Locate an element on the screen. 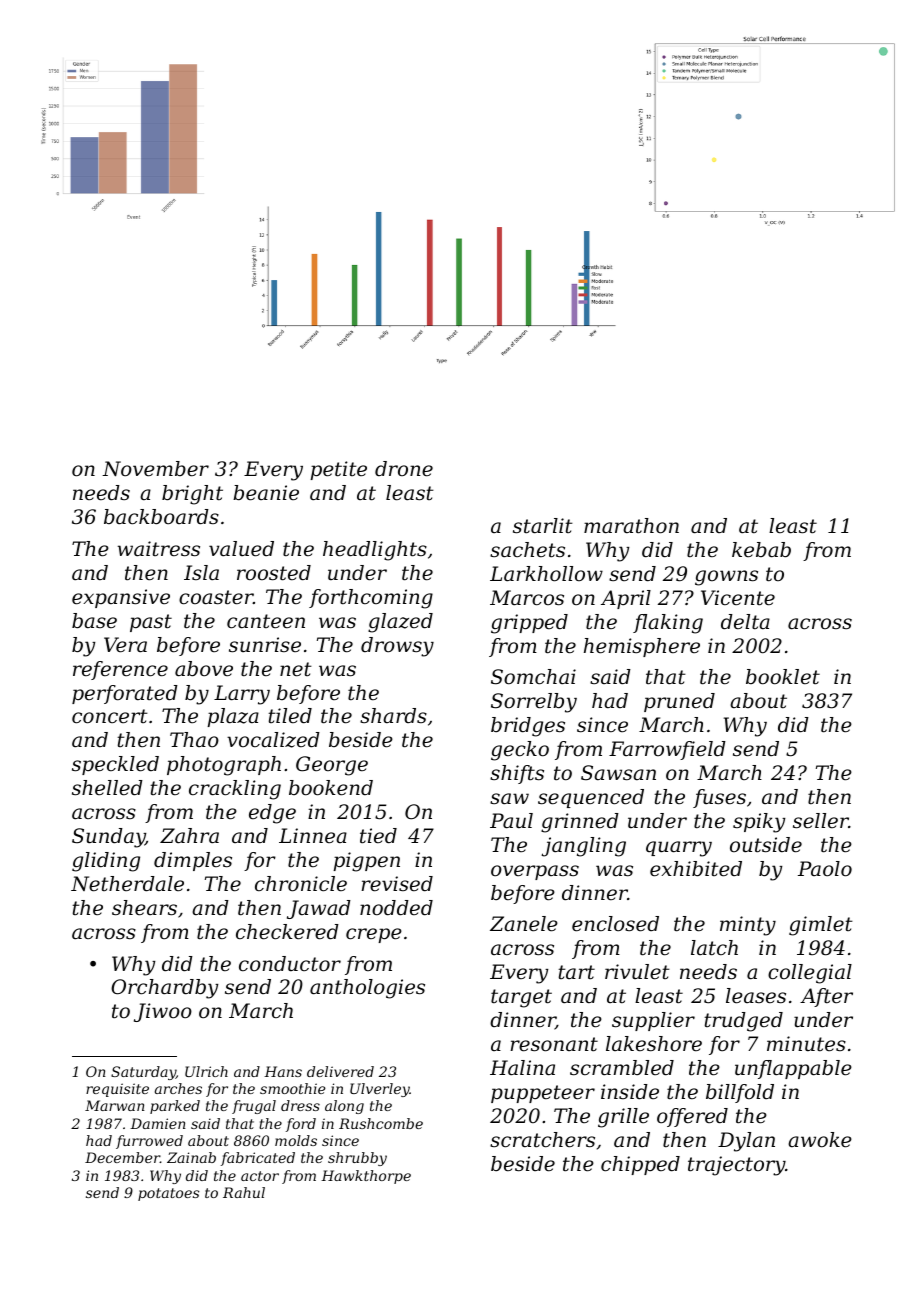  Rahul is located at coordinates (244, 1192).
